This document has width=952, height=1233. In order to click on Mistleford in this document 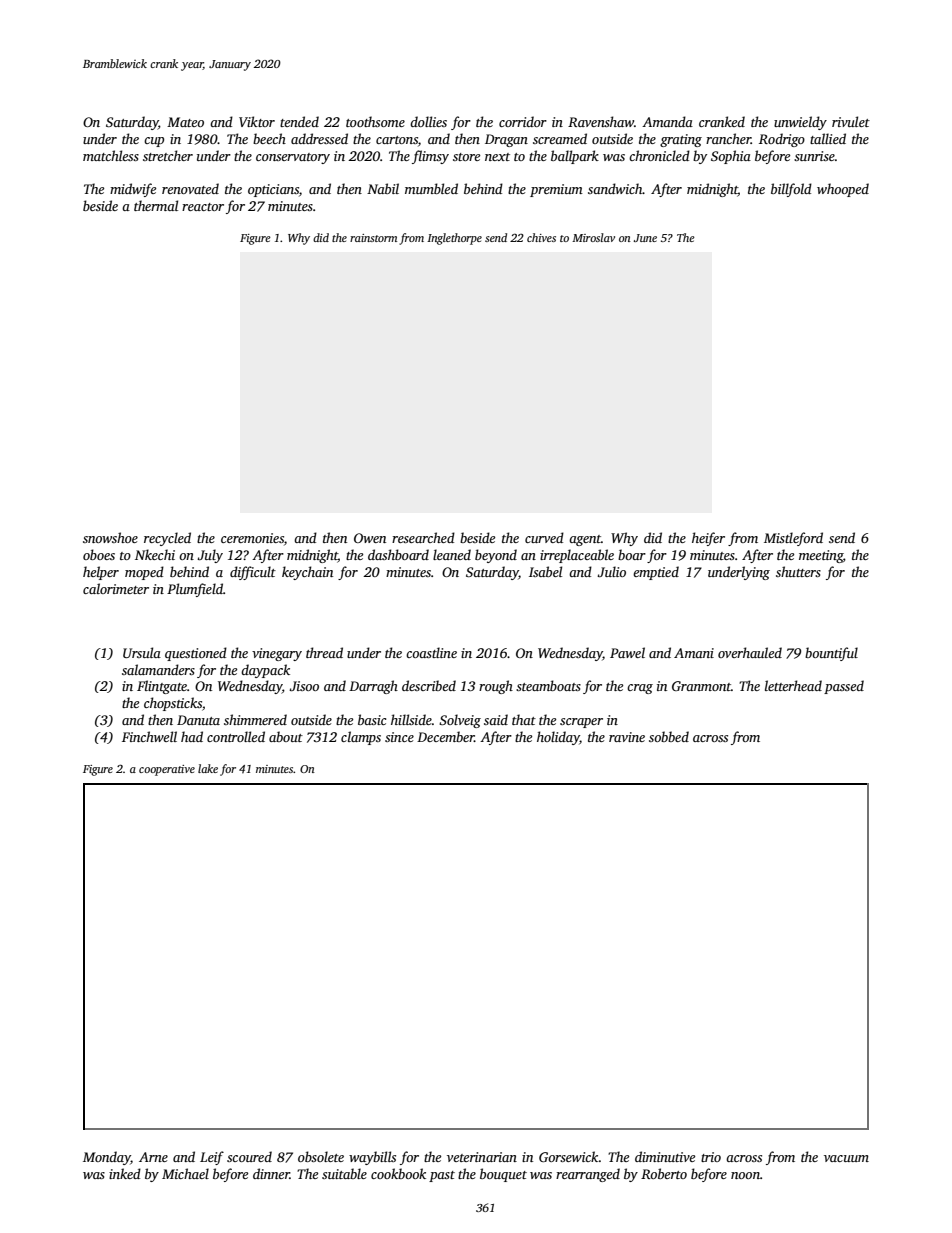, I will do `click(793, 539)`.
